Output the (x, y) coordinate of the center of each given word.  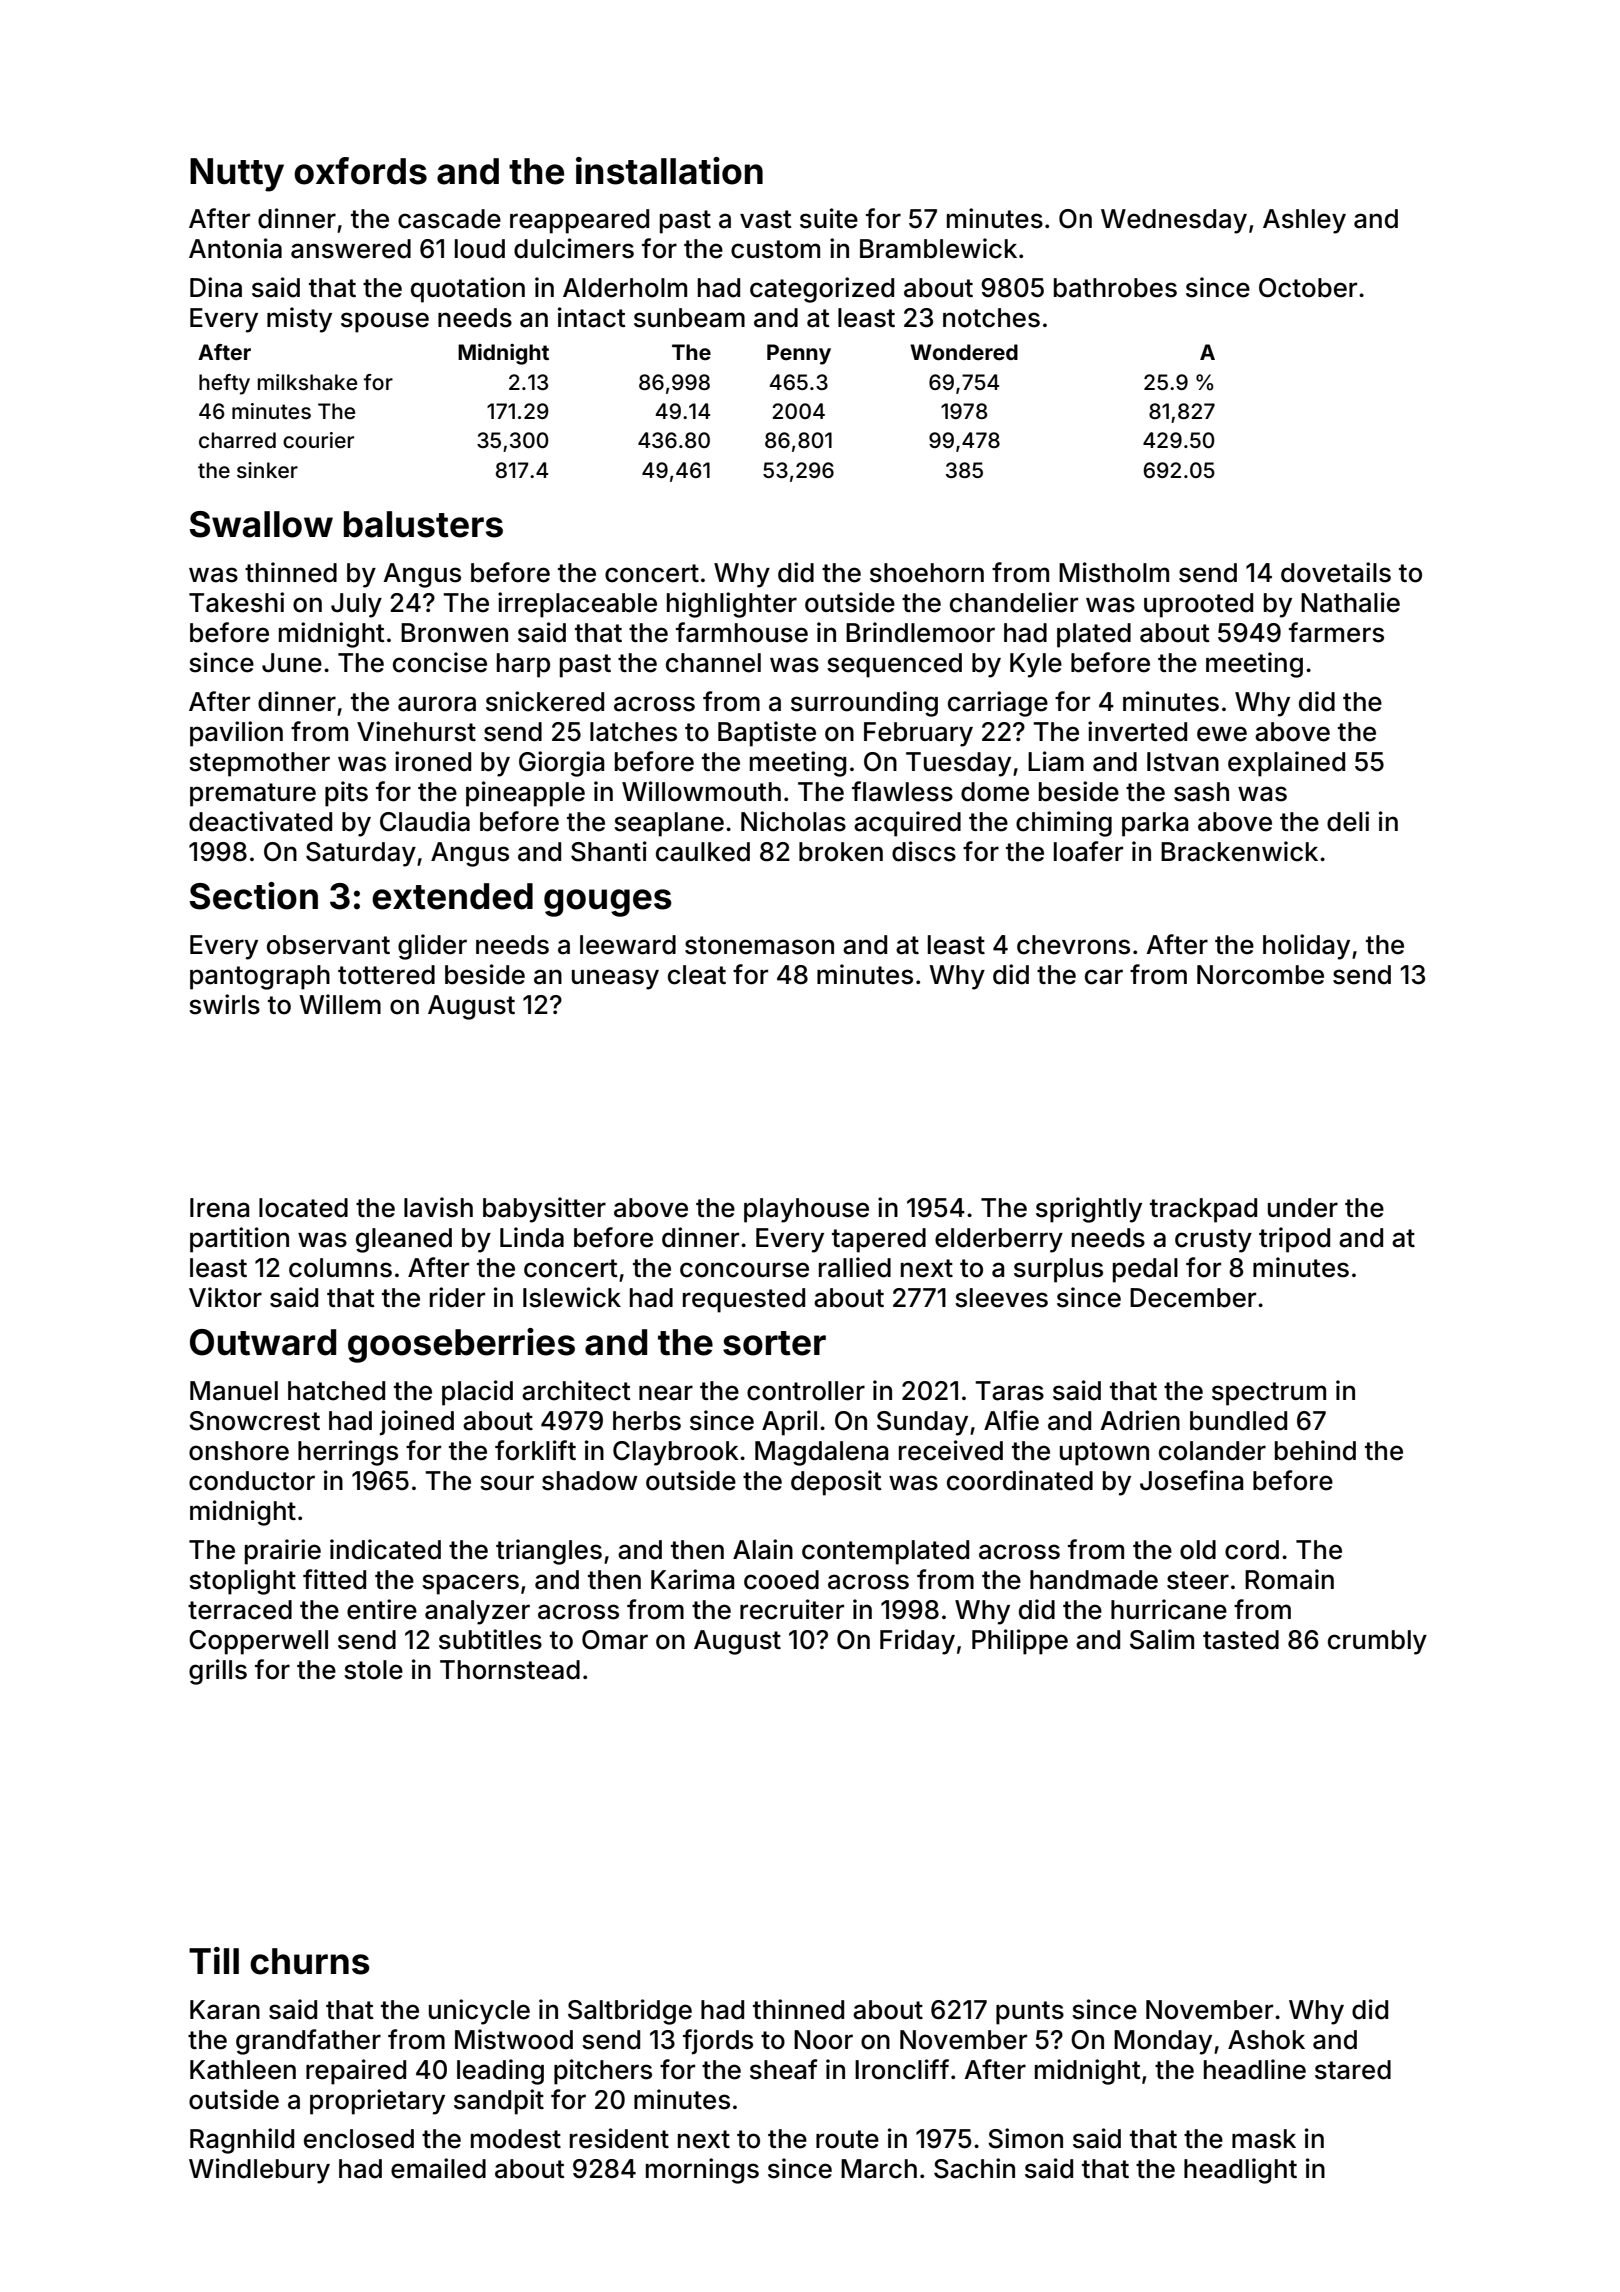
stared (1353, 2070)
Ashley (1304, 221)
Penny (799, 354)
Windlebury (259, 2171)
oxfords (360, 171)
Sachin (974, 2168)
